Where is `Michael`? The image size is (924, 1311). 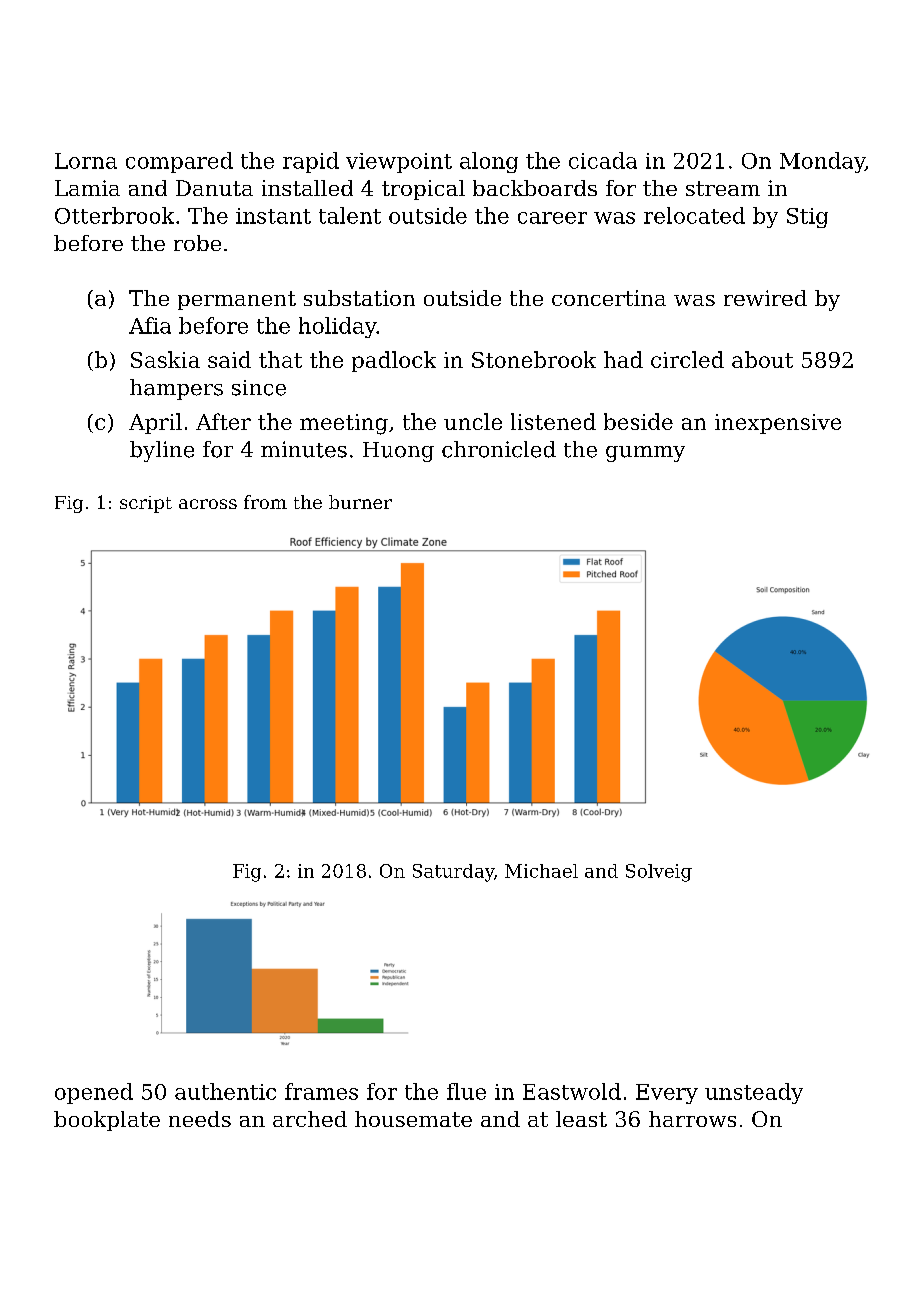
Michael is located at coordinates (541, 871).
